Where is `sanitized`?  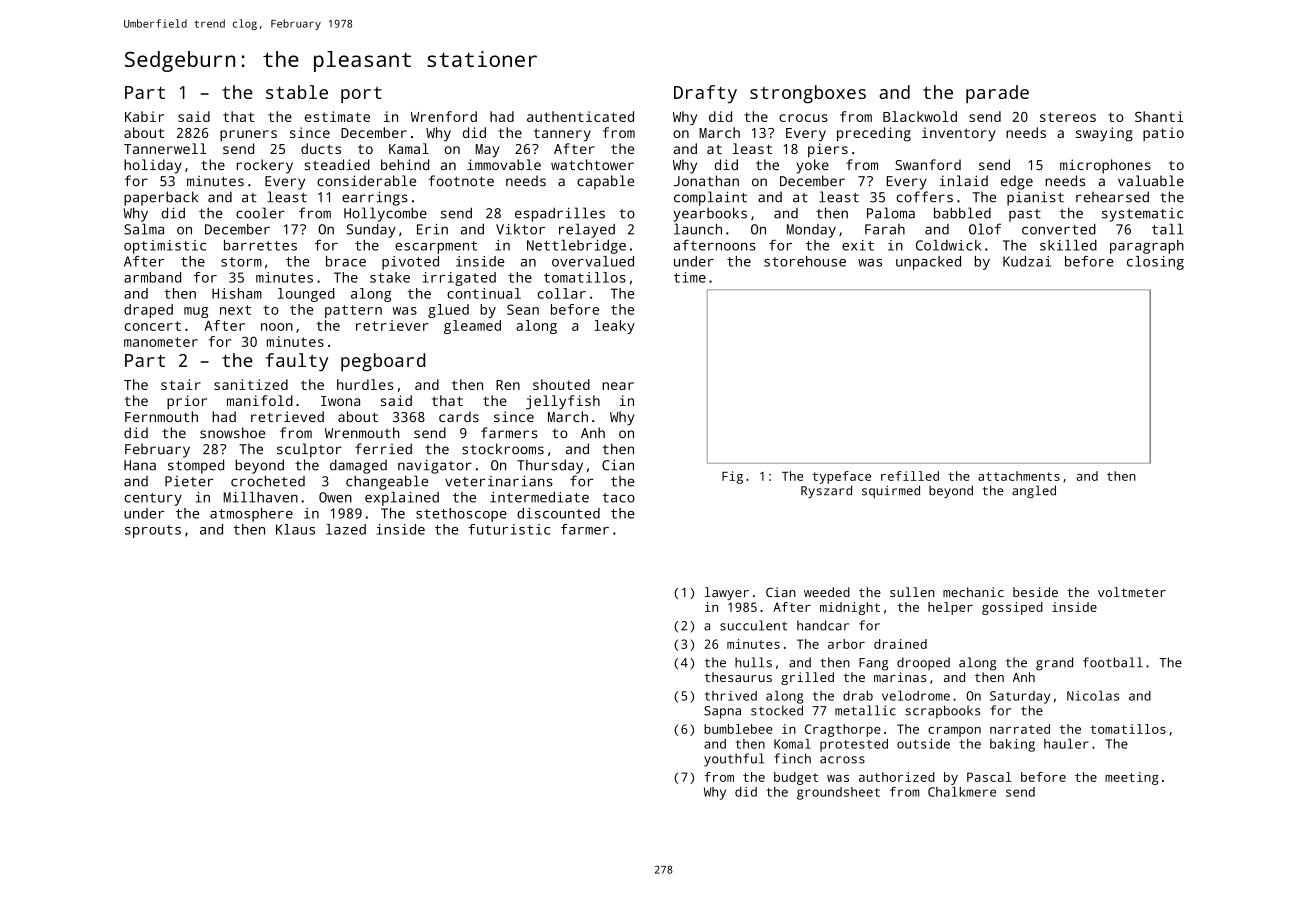
sanitized is located at coordinates (251, 384).
